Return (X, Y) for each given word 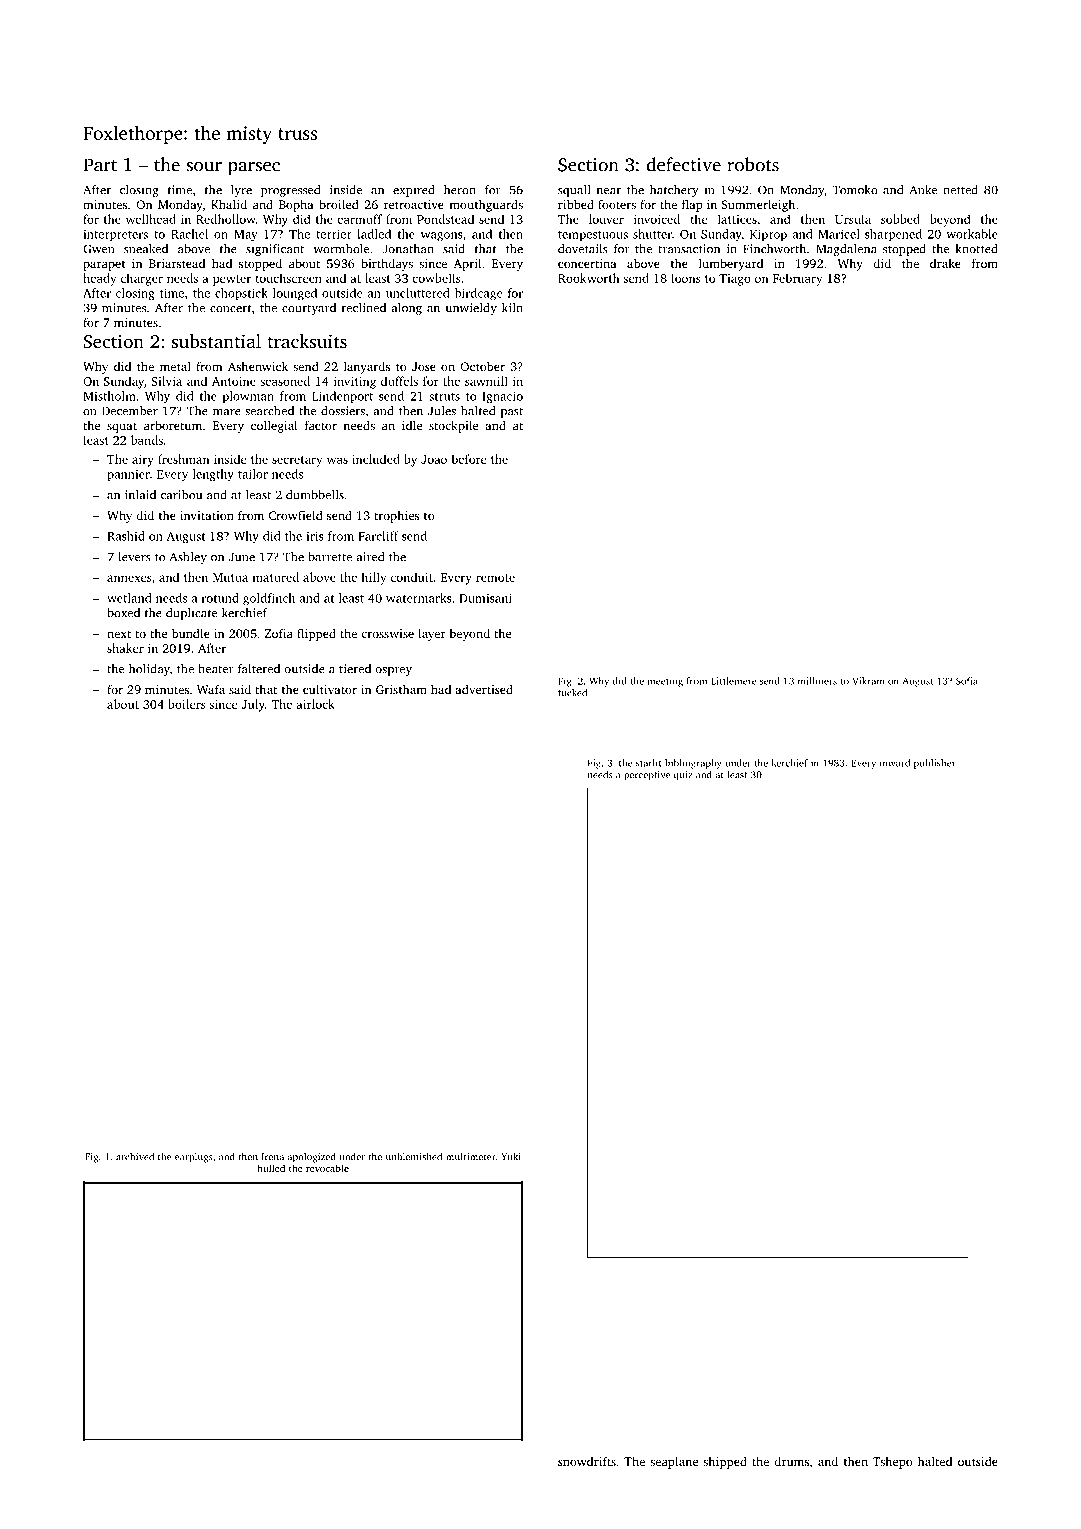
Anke (923, 190)
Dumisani (485, 598)
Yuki (511, 1157)
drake (945, 263)
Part (100, 165)
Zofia (279, 633)
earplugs (194, 1158)
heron (460, 190)
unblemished (414, 1157)
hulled (271, 1168)
